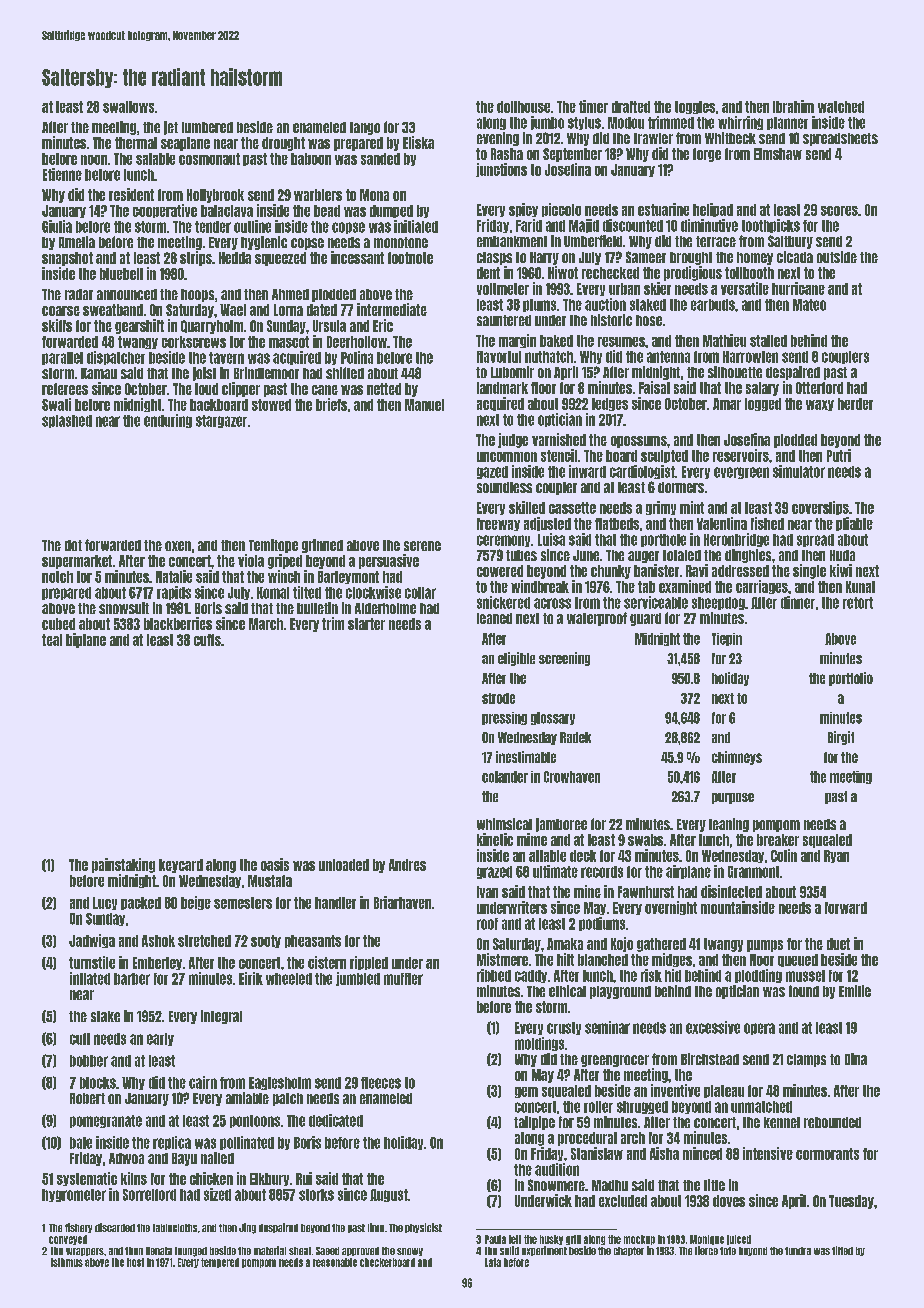 This document has width=924, height=1308. What do you see at coordinates (498, 139) in the document?
I see `evening` at bounding box center [498, 139].
